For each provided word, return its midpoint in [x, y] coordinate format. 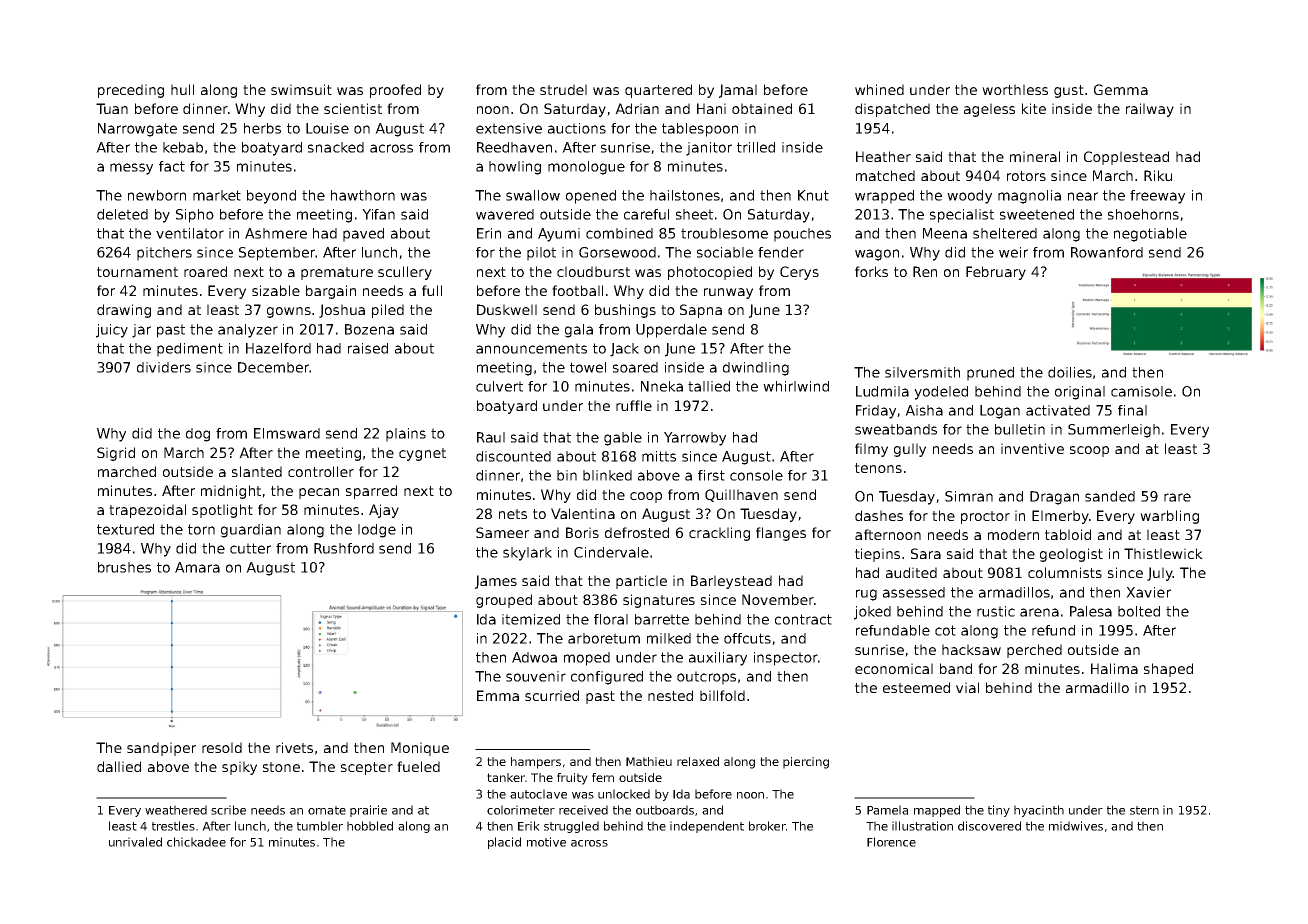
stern [1144, 810]
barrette [662, 619]
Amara [197, 567]
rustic [996, 611]
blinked [607, 475]
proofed [395, 91]
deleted [122, 214]
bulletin [1020, 429]
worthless [1015, 89]
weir [1013, 252]
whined [879, 89]
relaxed [698, 761]
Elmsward [287, 433]
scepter [367, 768]
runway [728, 293]
